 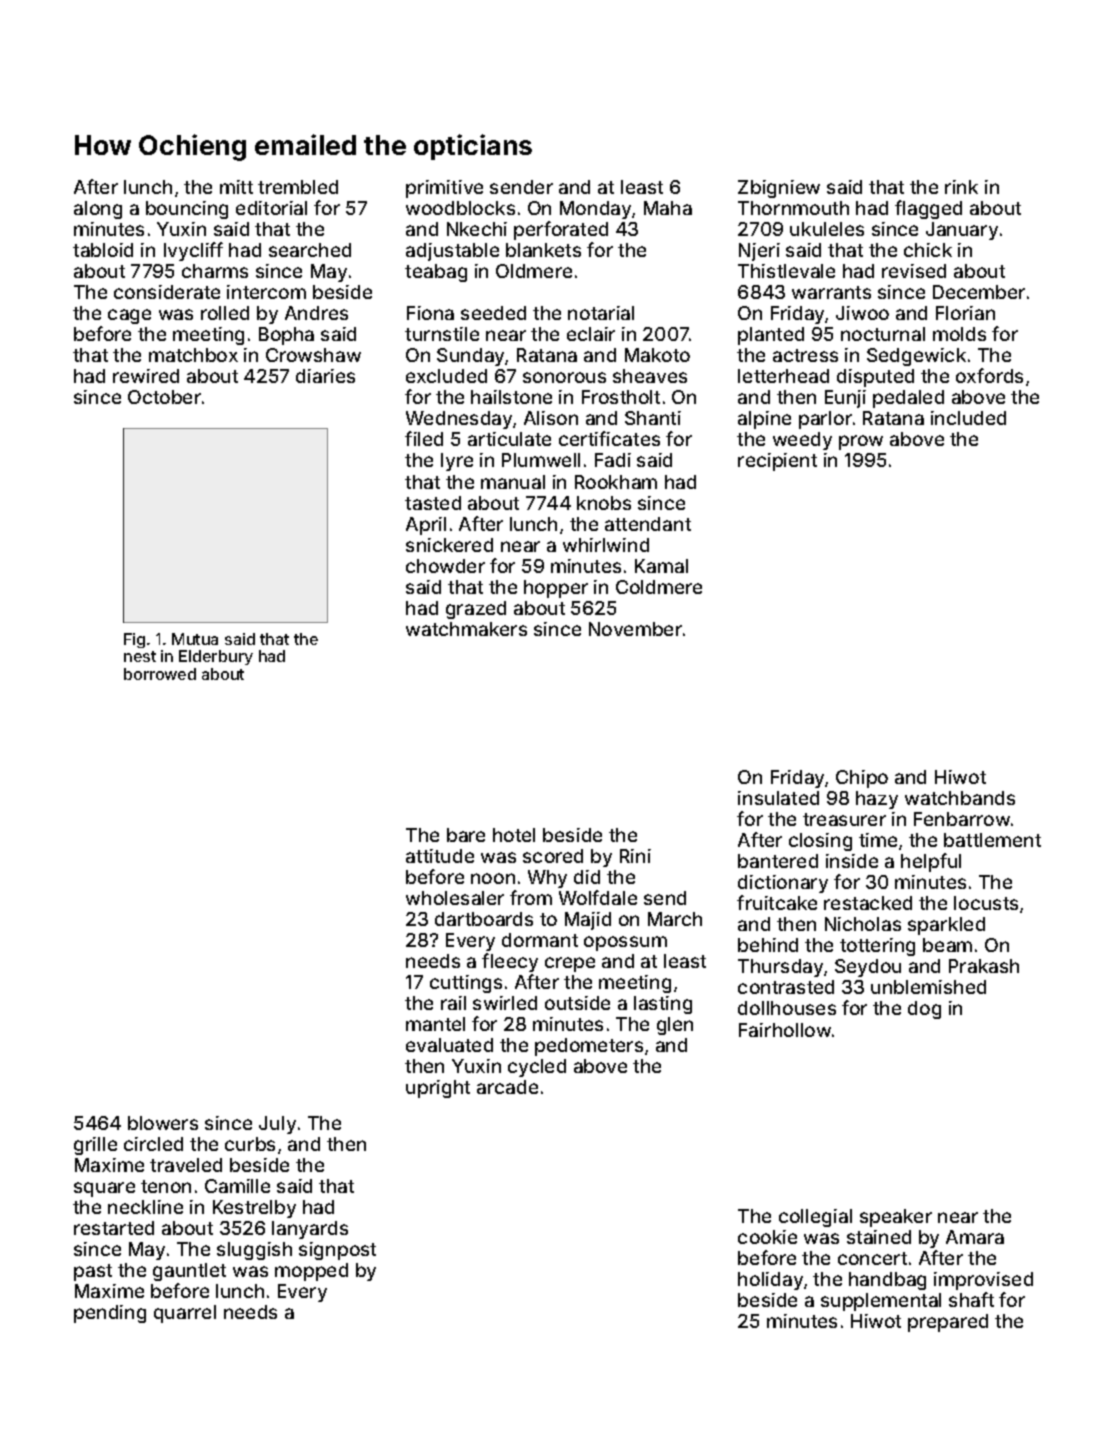 What do you see at coordinates (778, 798) in the screenshot?
I see `insulated` at bounding box center [778, 798].
